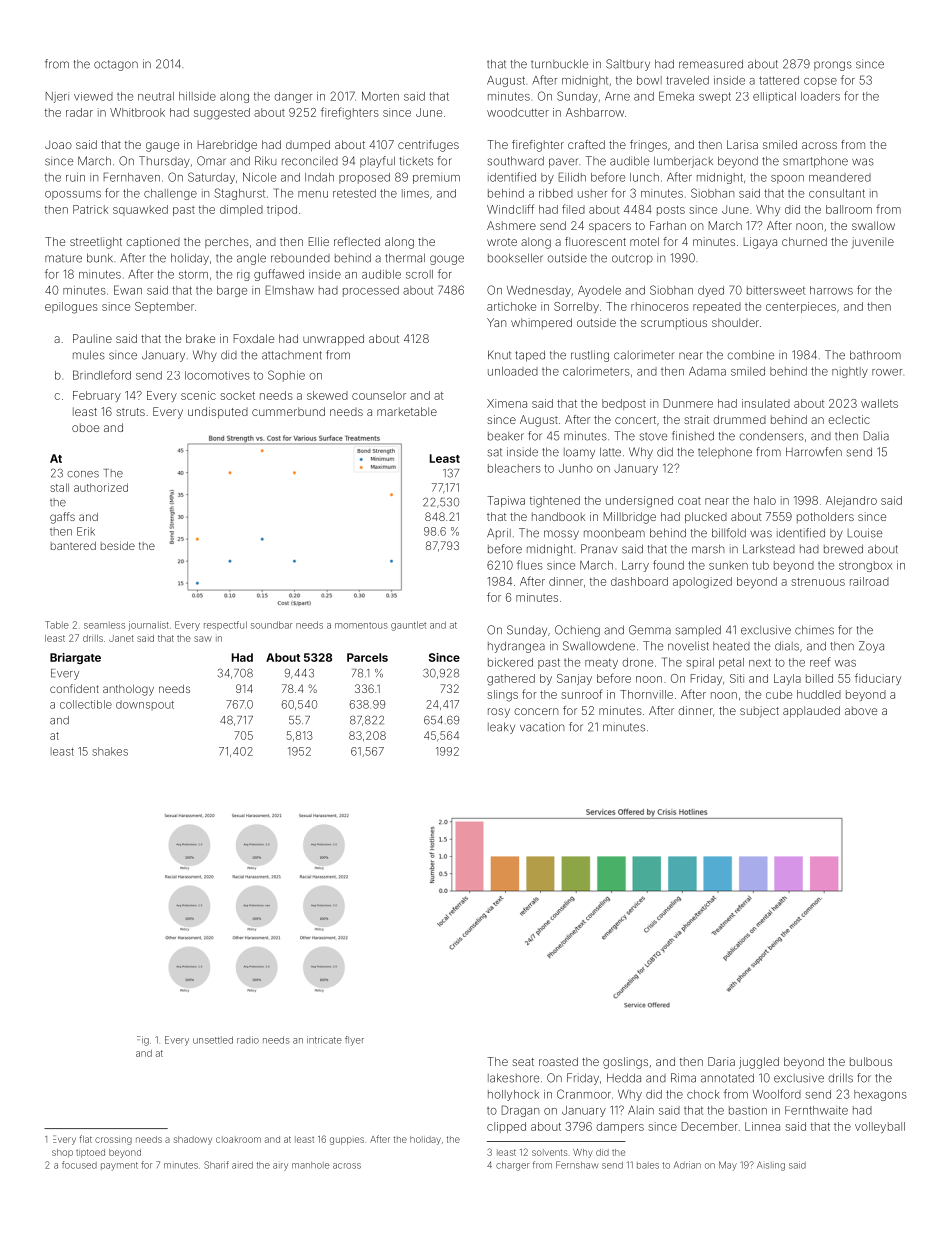 The height and width of the page is (1233, 952). I want to click on Larisa, so click(742, 144).
